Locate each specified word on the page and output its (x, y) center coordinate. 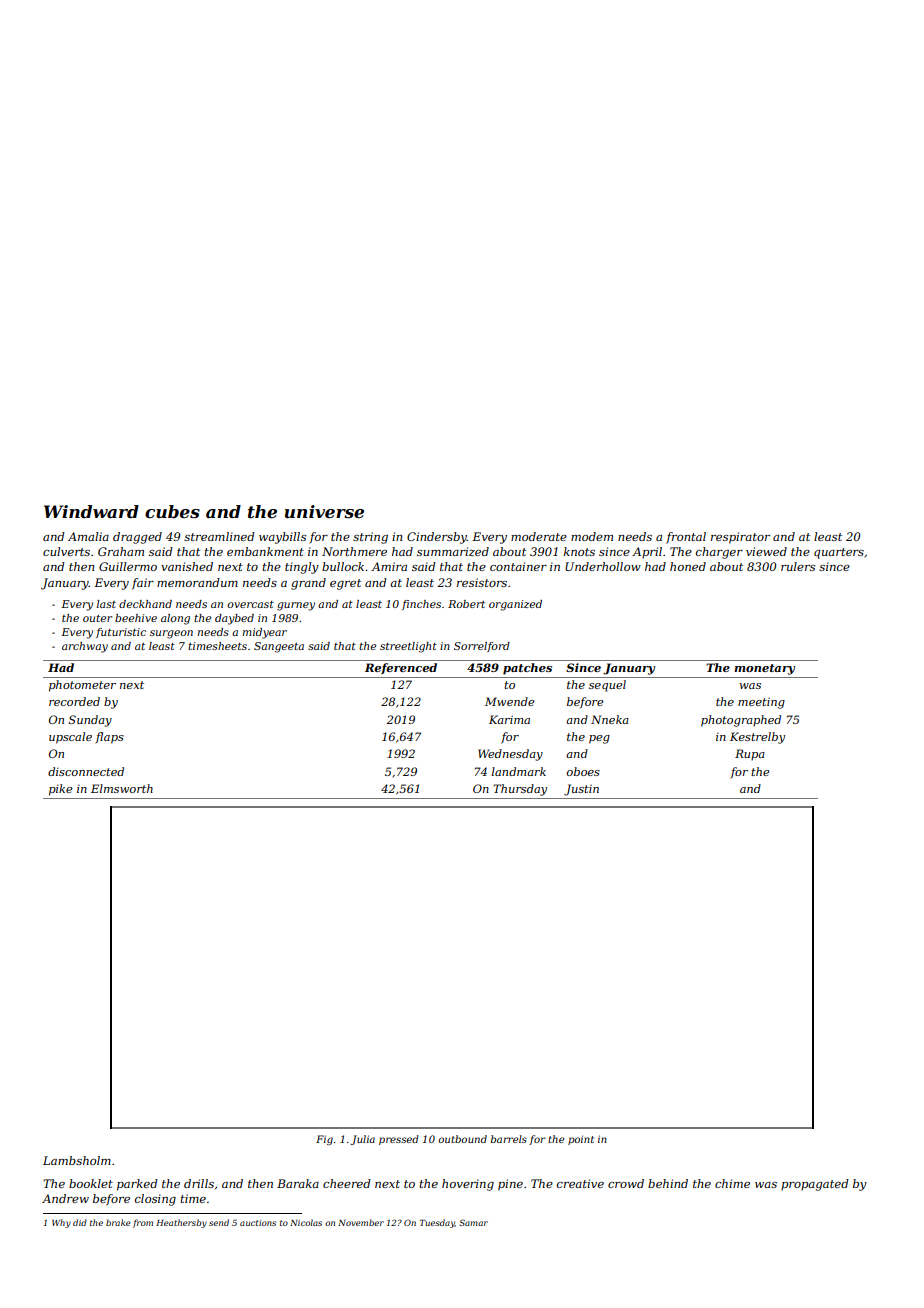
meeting (761, 703)
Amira (389, 566)
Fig (324, 1140)
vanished (187, 566)
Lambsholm (77, 1160)
